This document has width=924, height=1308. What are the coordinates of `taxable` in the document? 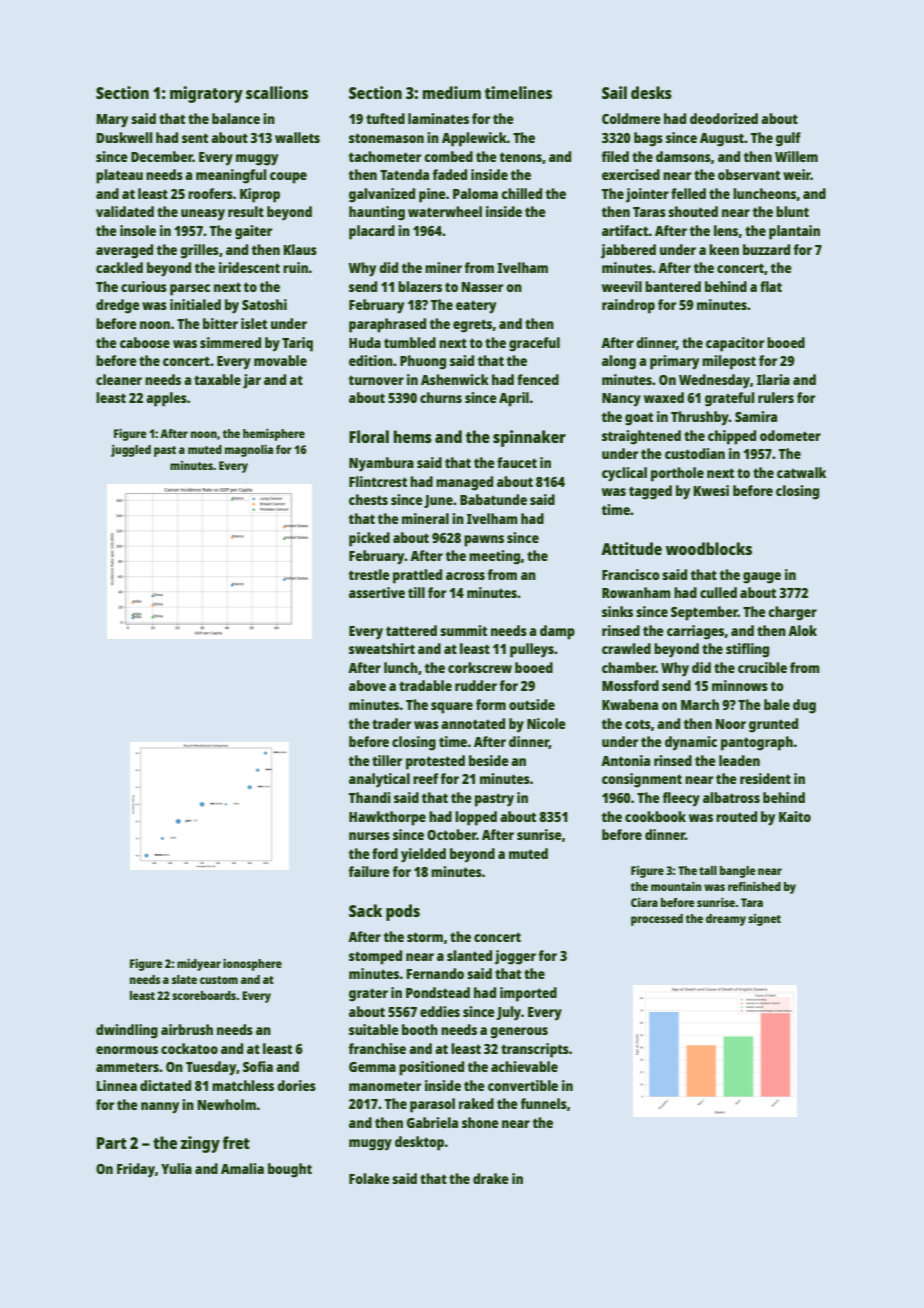 It's located at (217, 379).
